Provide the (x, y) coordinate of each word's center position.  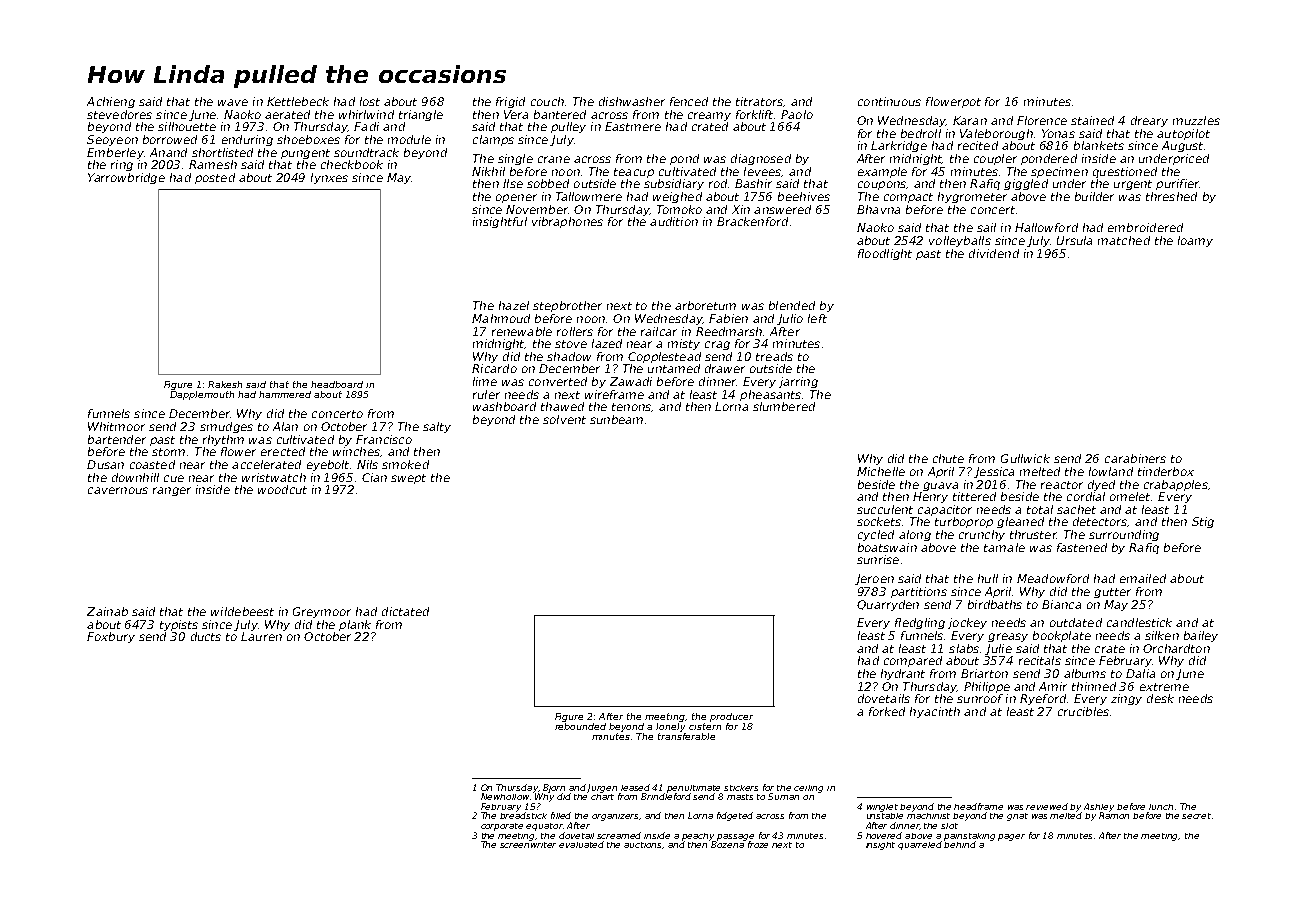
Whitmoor (116, 426)
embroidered (1145, 227)
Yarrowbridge (126, 178)
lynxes (329, 178)
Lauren (261, 636)
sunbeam (616, 419)
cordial (1086, 496)
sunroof (980, 698)
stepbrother (567, 306)
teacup (634, 173)
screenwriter (528, 845)
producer (731, 717)
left (817, 318)
